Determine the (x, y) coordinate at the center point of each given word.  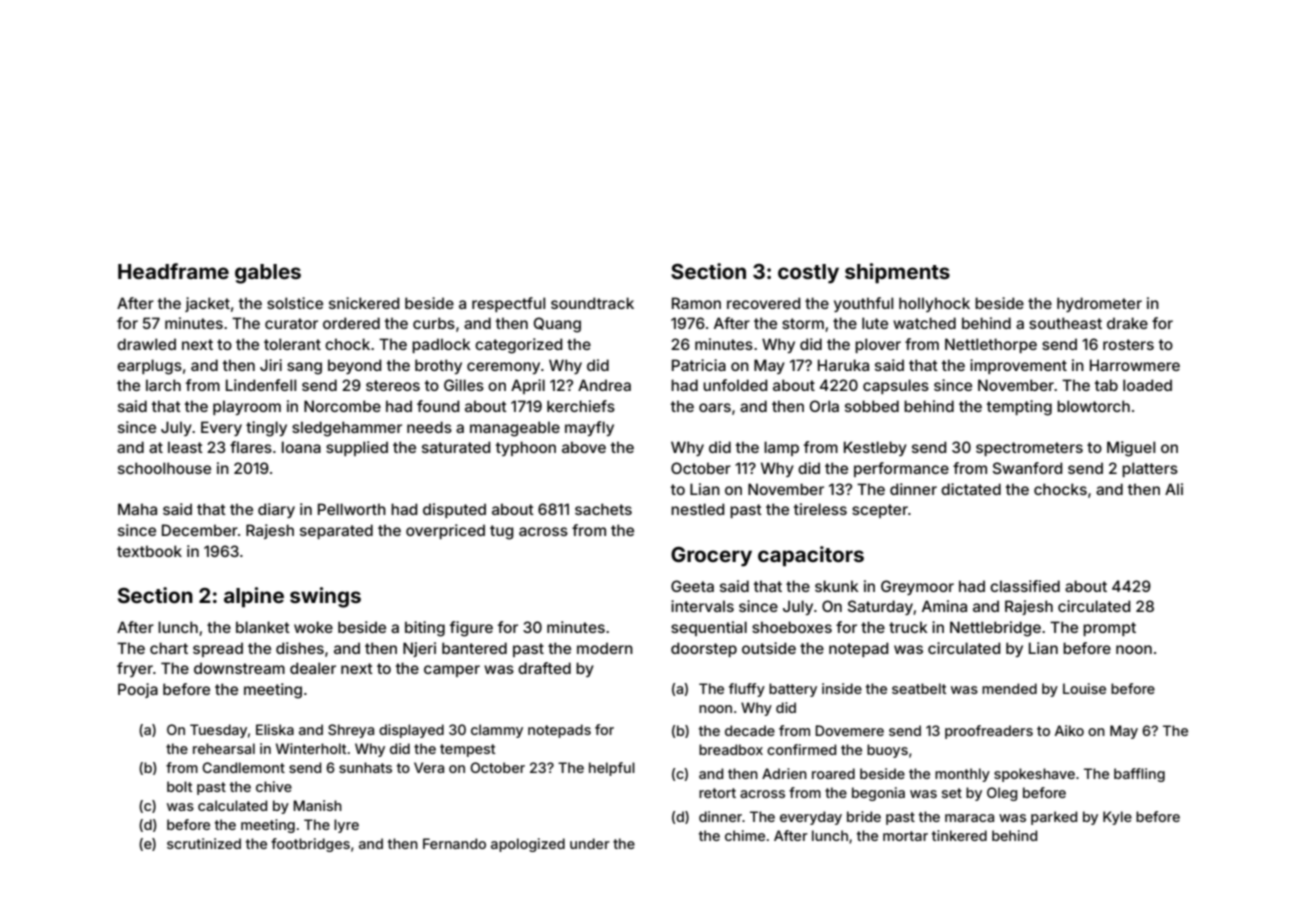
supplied (357, 448)
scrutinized (204, 843)
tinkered (959, 835)
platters (1150, 469)
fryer (135, 669)
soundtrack (592, 303)
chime (745, 835)
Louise (1084, 688)
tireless (820, 509)
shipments (897, 273)
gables (268, 274)
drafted (544, 668)
